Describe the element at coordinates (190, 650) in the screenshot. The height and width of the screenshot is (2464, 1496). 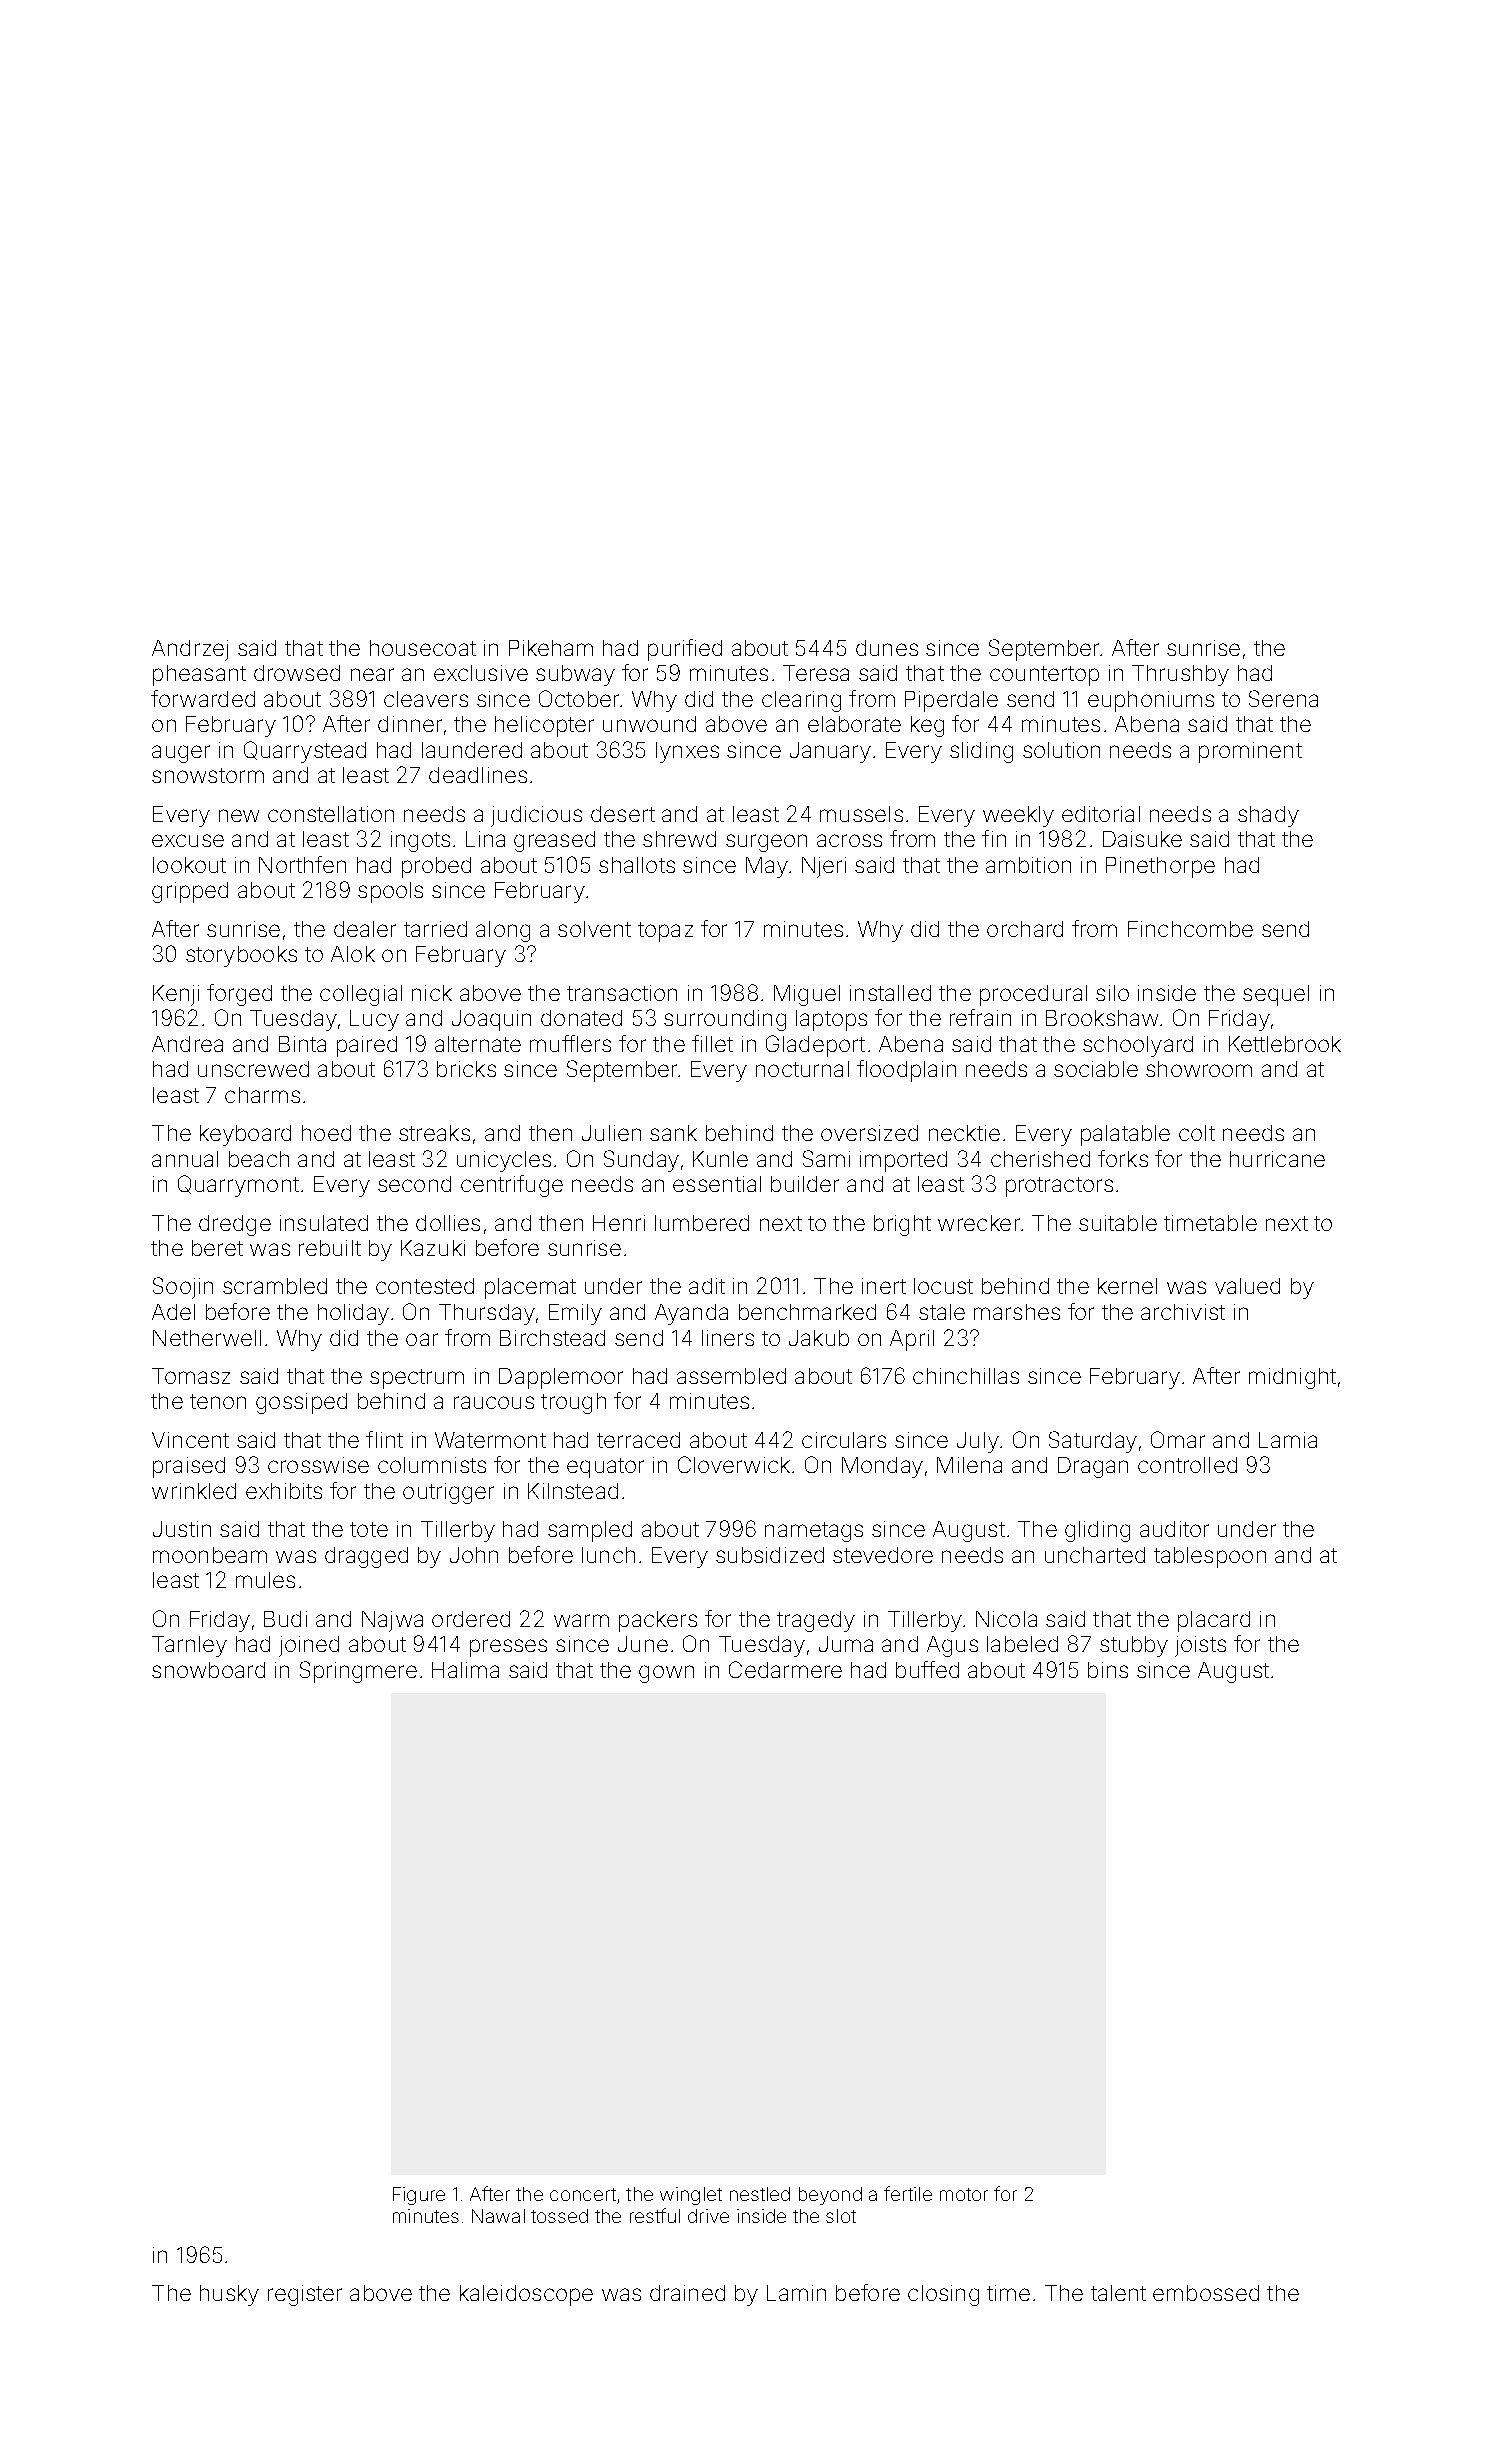
I see `Andrzej` at that location.
